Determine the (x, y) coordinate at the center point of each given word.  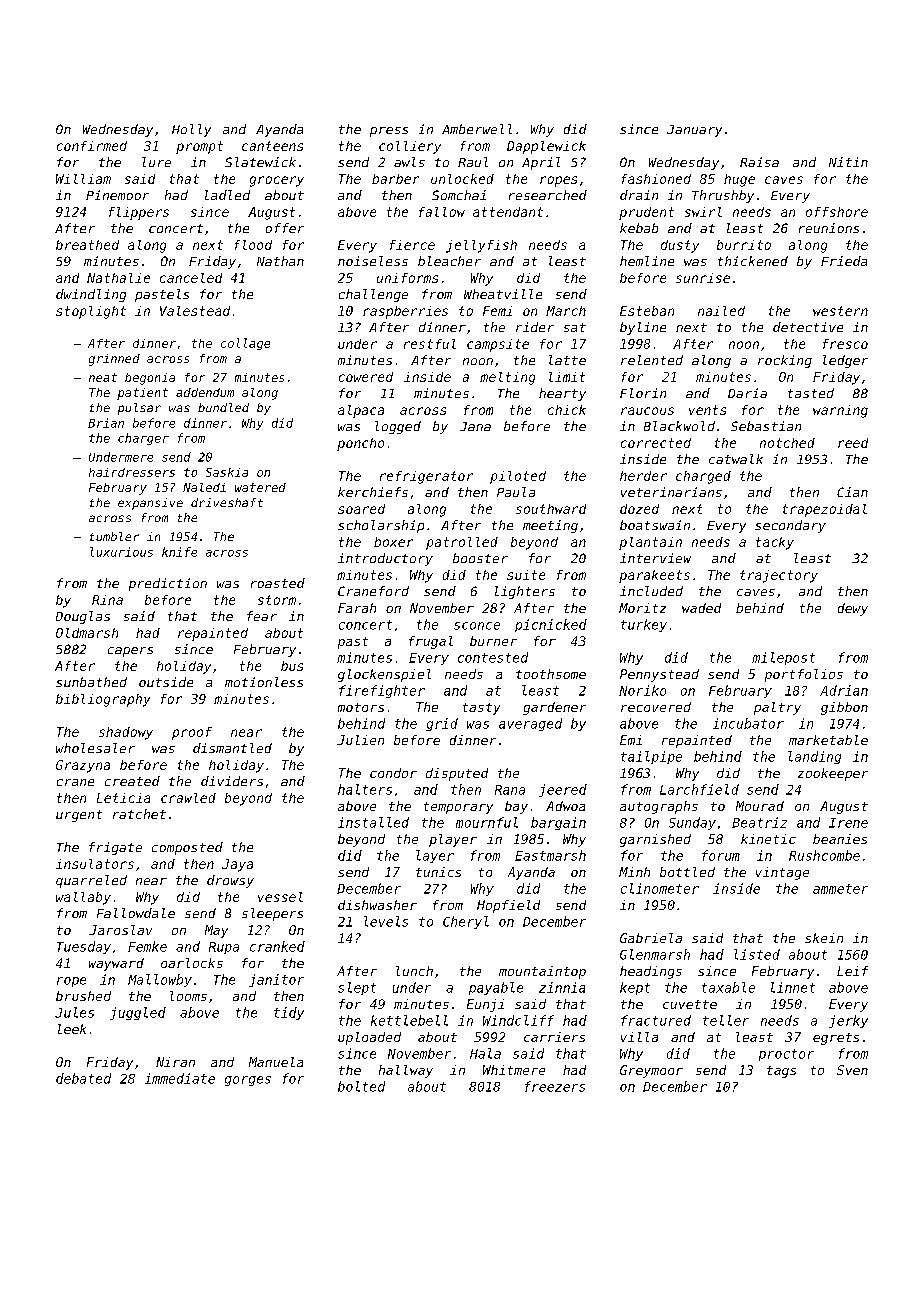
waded (701, 608)
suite (526, 575)
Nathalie (118, 278)
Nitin (848, 162)
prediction (168, 584)
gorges (248, 1081)
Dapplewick (546, 147)
